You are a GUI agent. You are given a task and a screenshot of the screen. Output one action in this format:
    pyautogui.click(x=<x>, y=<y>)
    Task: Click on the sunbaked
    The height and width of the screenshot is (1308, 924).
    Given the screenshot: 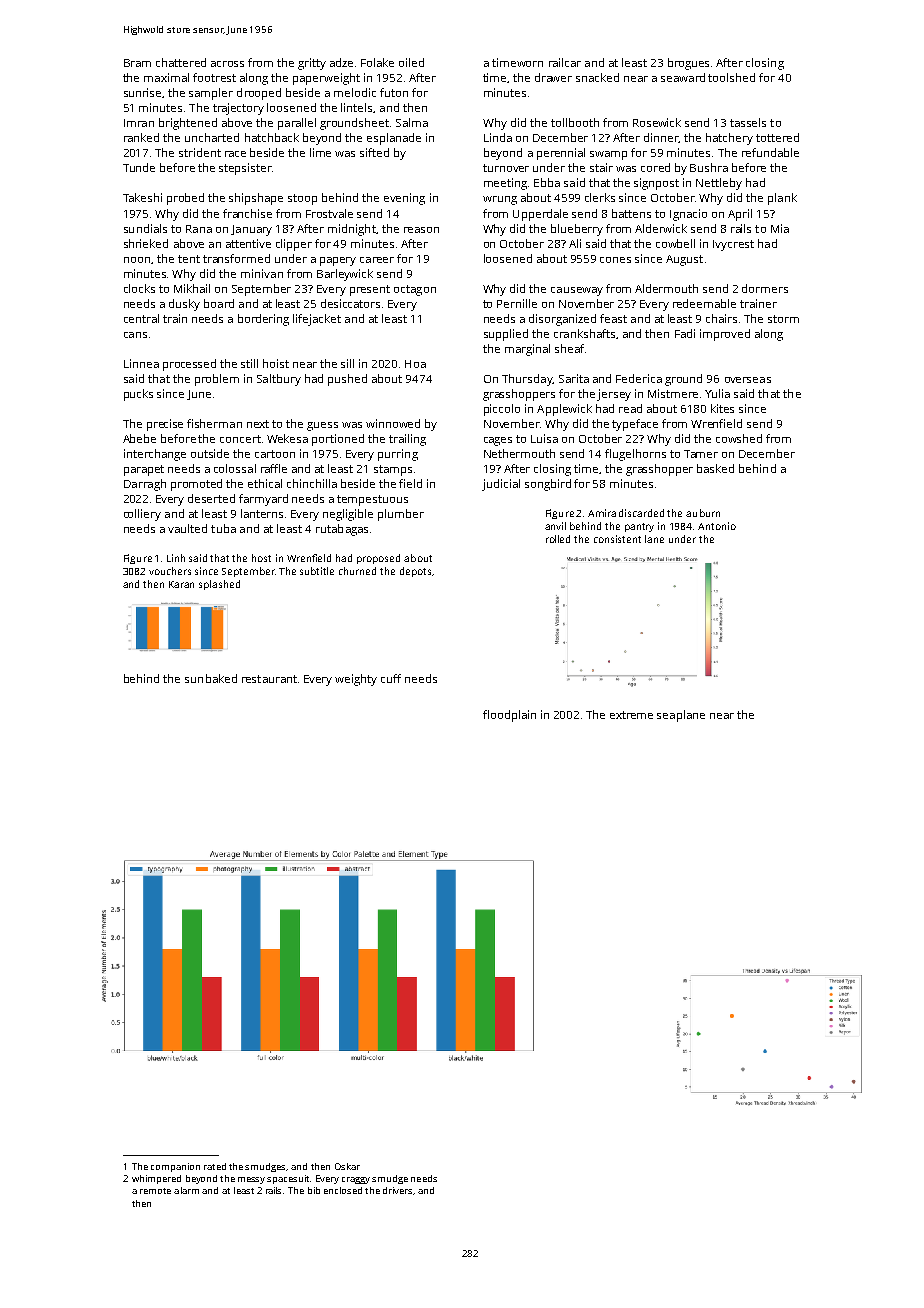 What is the action you would take?
    pyautogui.click(x=211, y=678)
